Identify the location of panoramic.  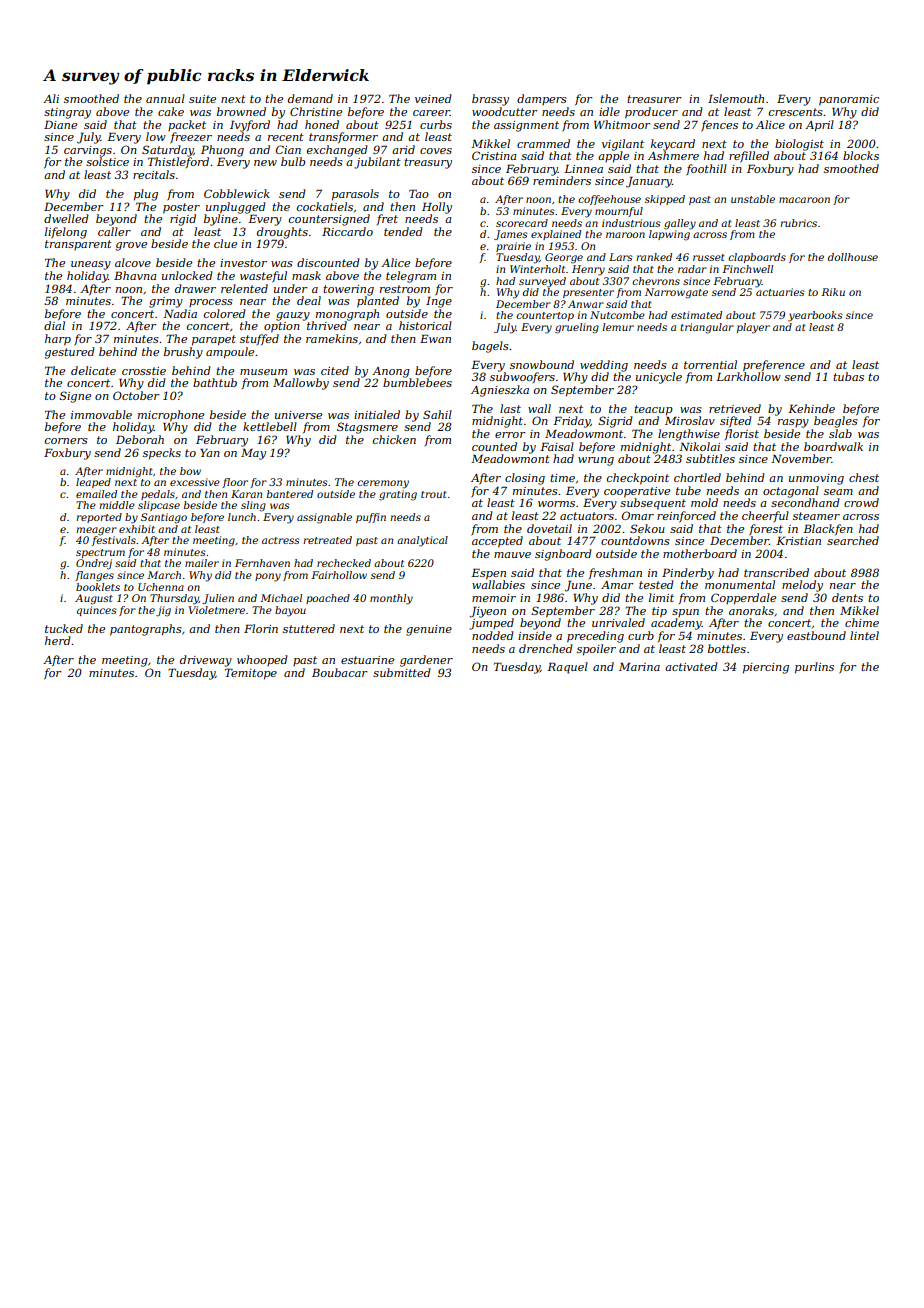
(849, 100).
